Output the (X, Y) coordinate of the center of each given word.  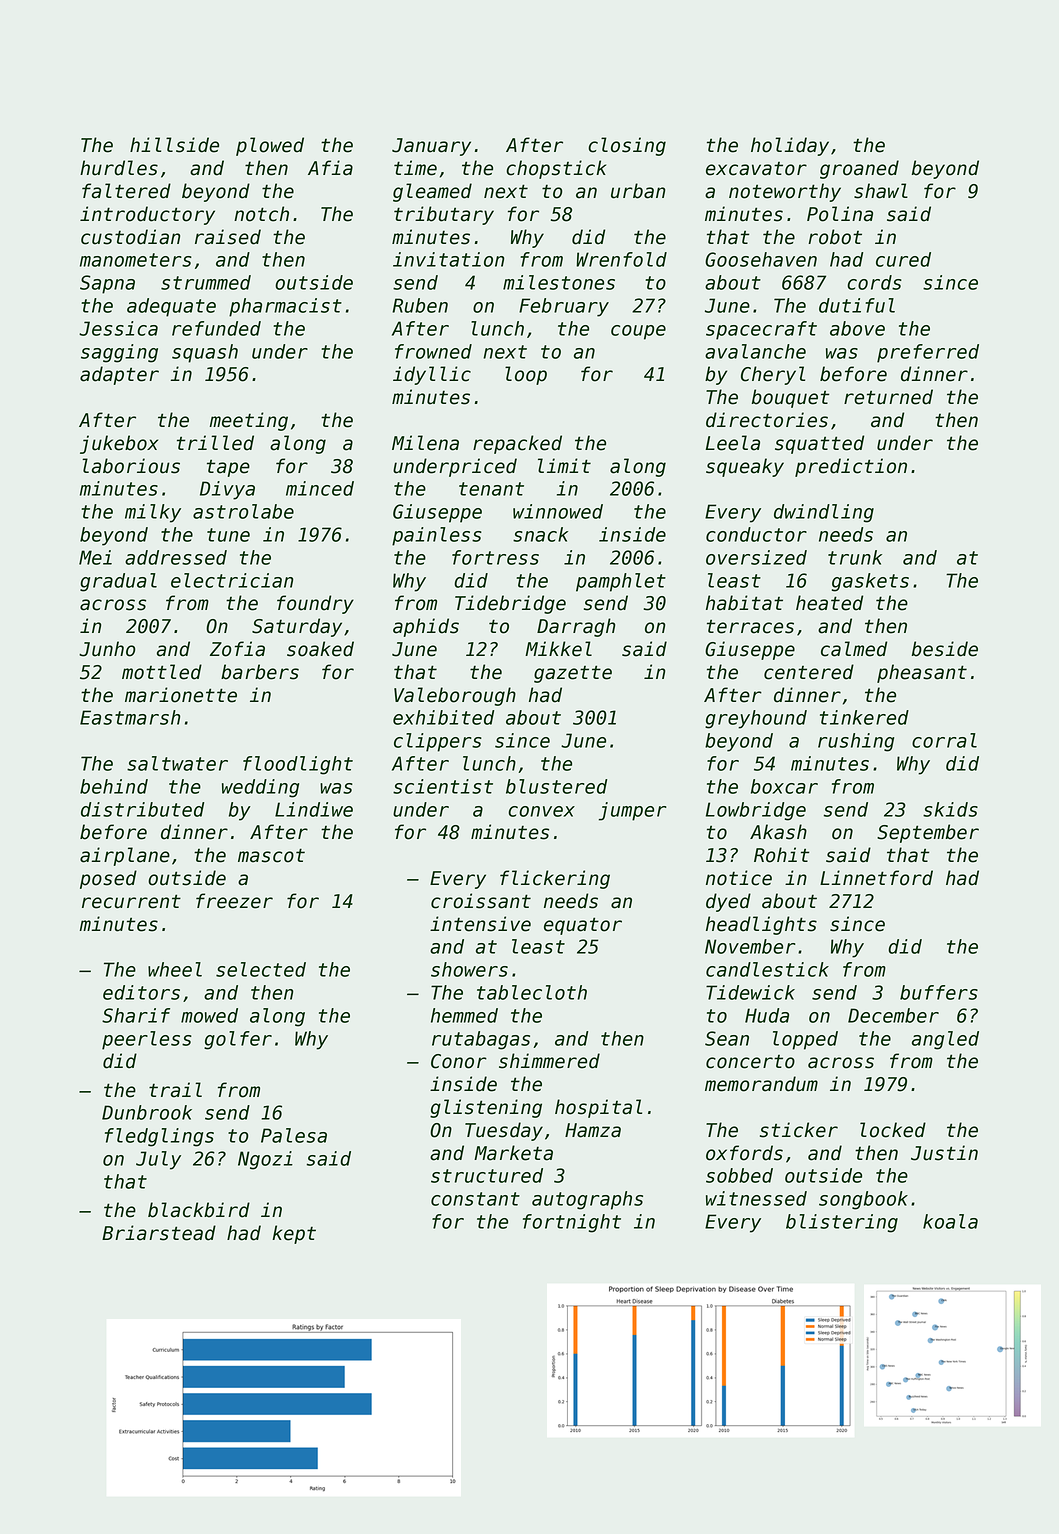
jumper (633, 811)
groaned (859, 169)
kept (294, 1234)
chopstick (556, 169)
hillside (174, 145)
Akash (778, 832)
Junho (107, 649)
